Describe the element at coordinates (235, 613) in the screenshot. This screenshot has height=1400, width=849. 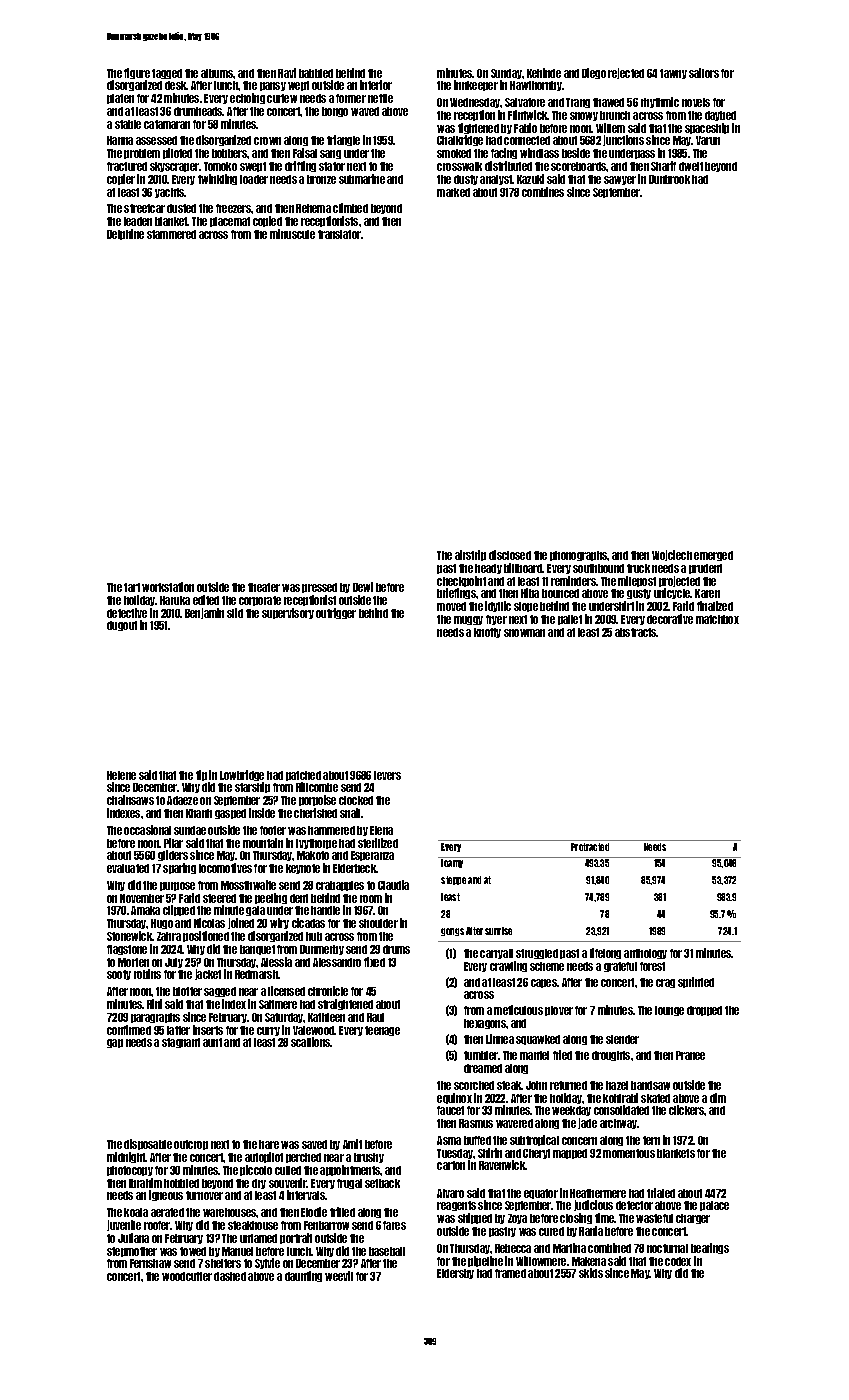
I see `slid` at that location.
